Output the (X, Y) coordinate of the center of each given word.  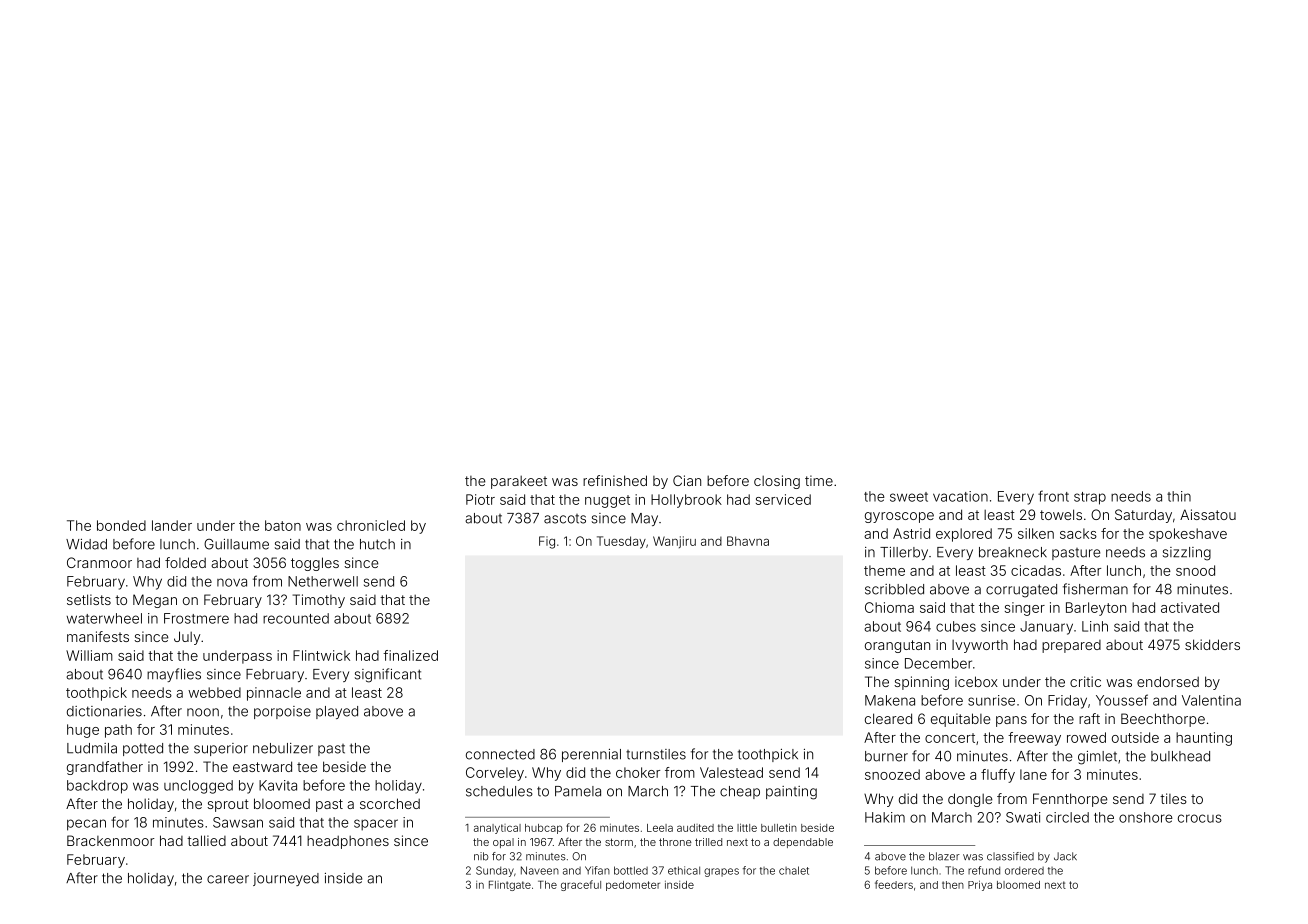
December (938, 663)
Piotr (480, 499)
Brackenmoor (111, 840)
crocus (1200, 818)
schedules (499, 791)
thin (1179, 496)
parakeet (519, 482)
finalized (410, 655)
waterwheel (104, 618)
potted (143, 749)
